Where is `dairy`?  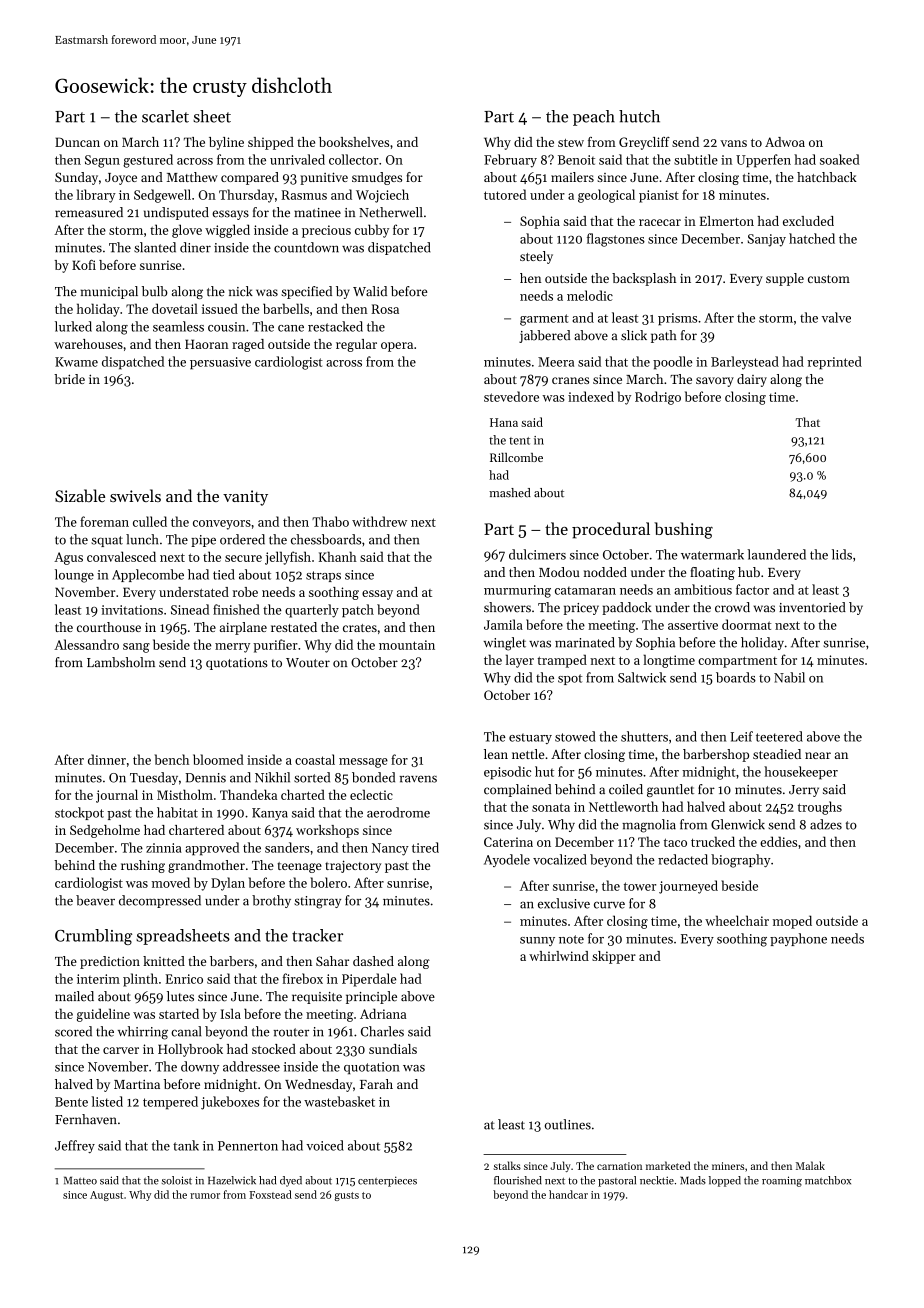 dairy is located at coordinates (752, 380).
